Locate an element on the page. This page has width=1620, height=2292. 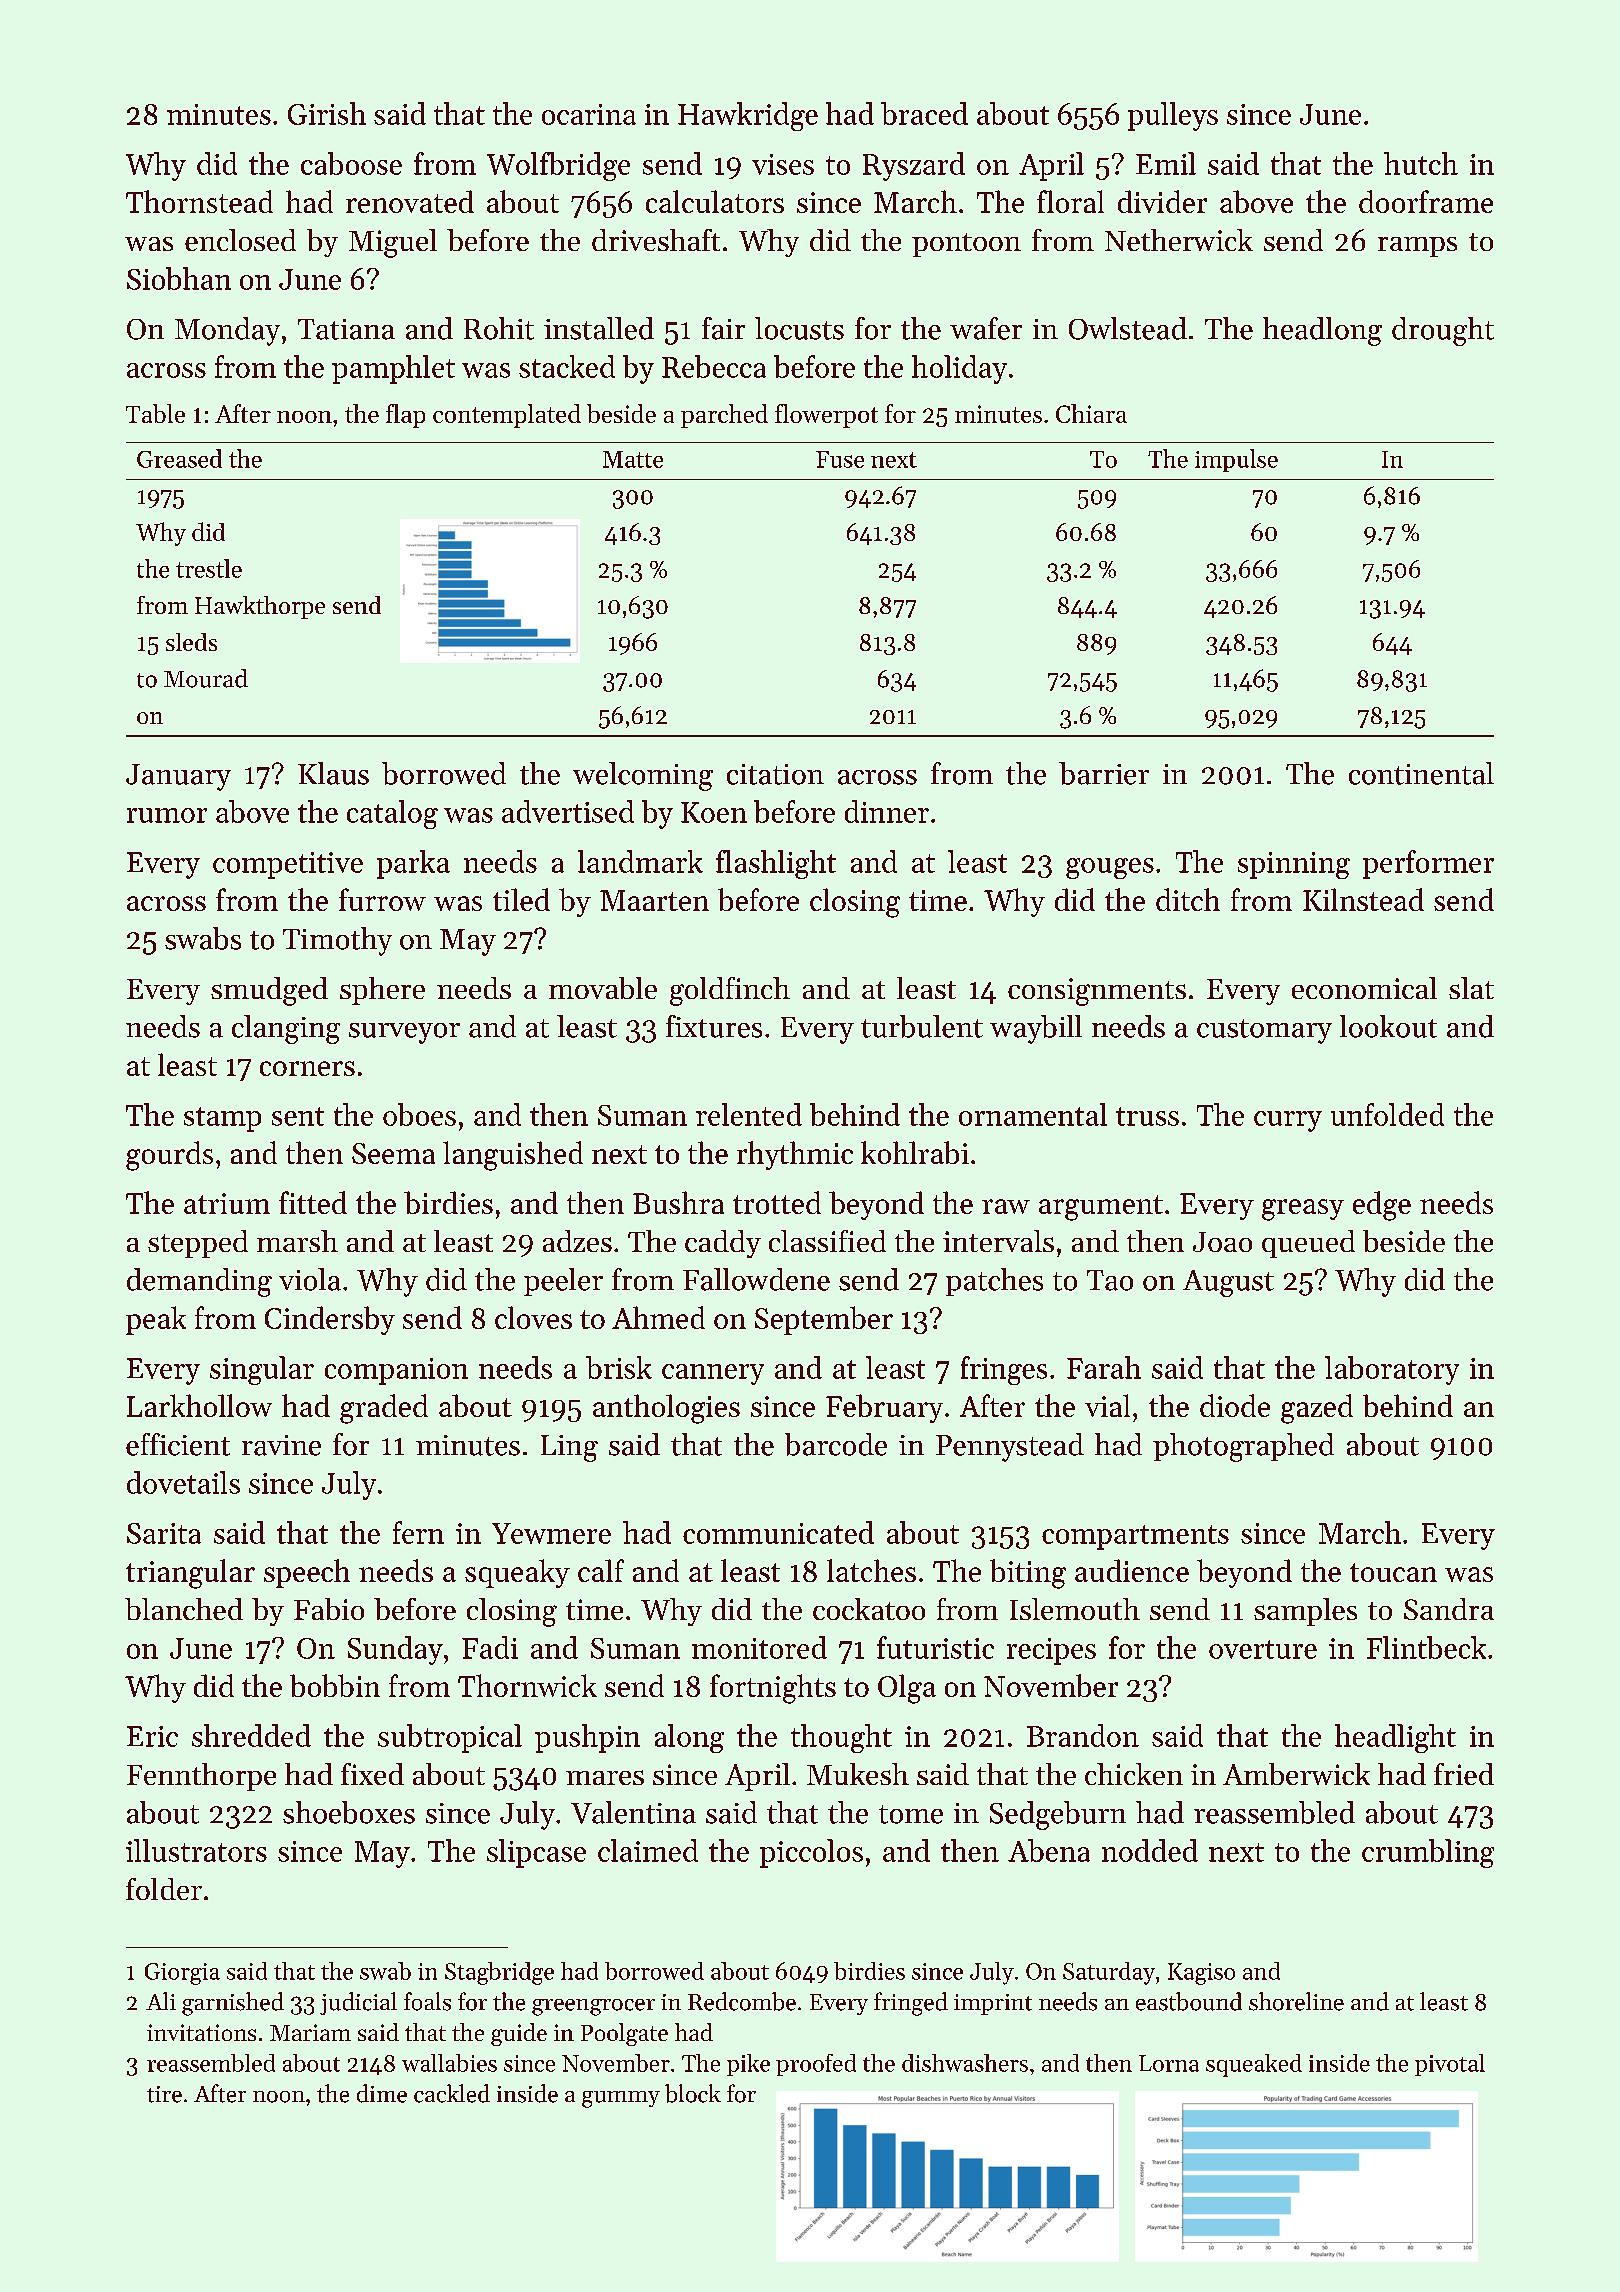
dishwashers is located at coordinates (965, 2063).
